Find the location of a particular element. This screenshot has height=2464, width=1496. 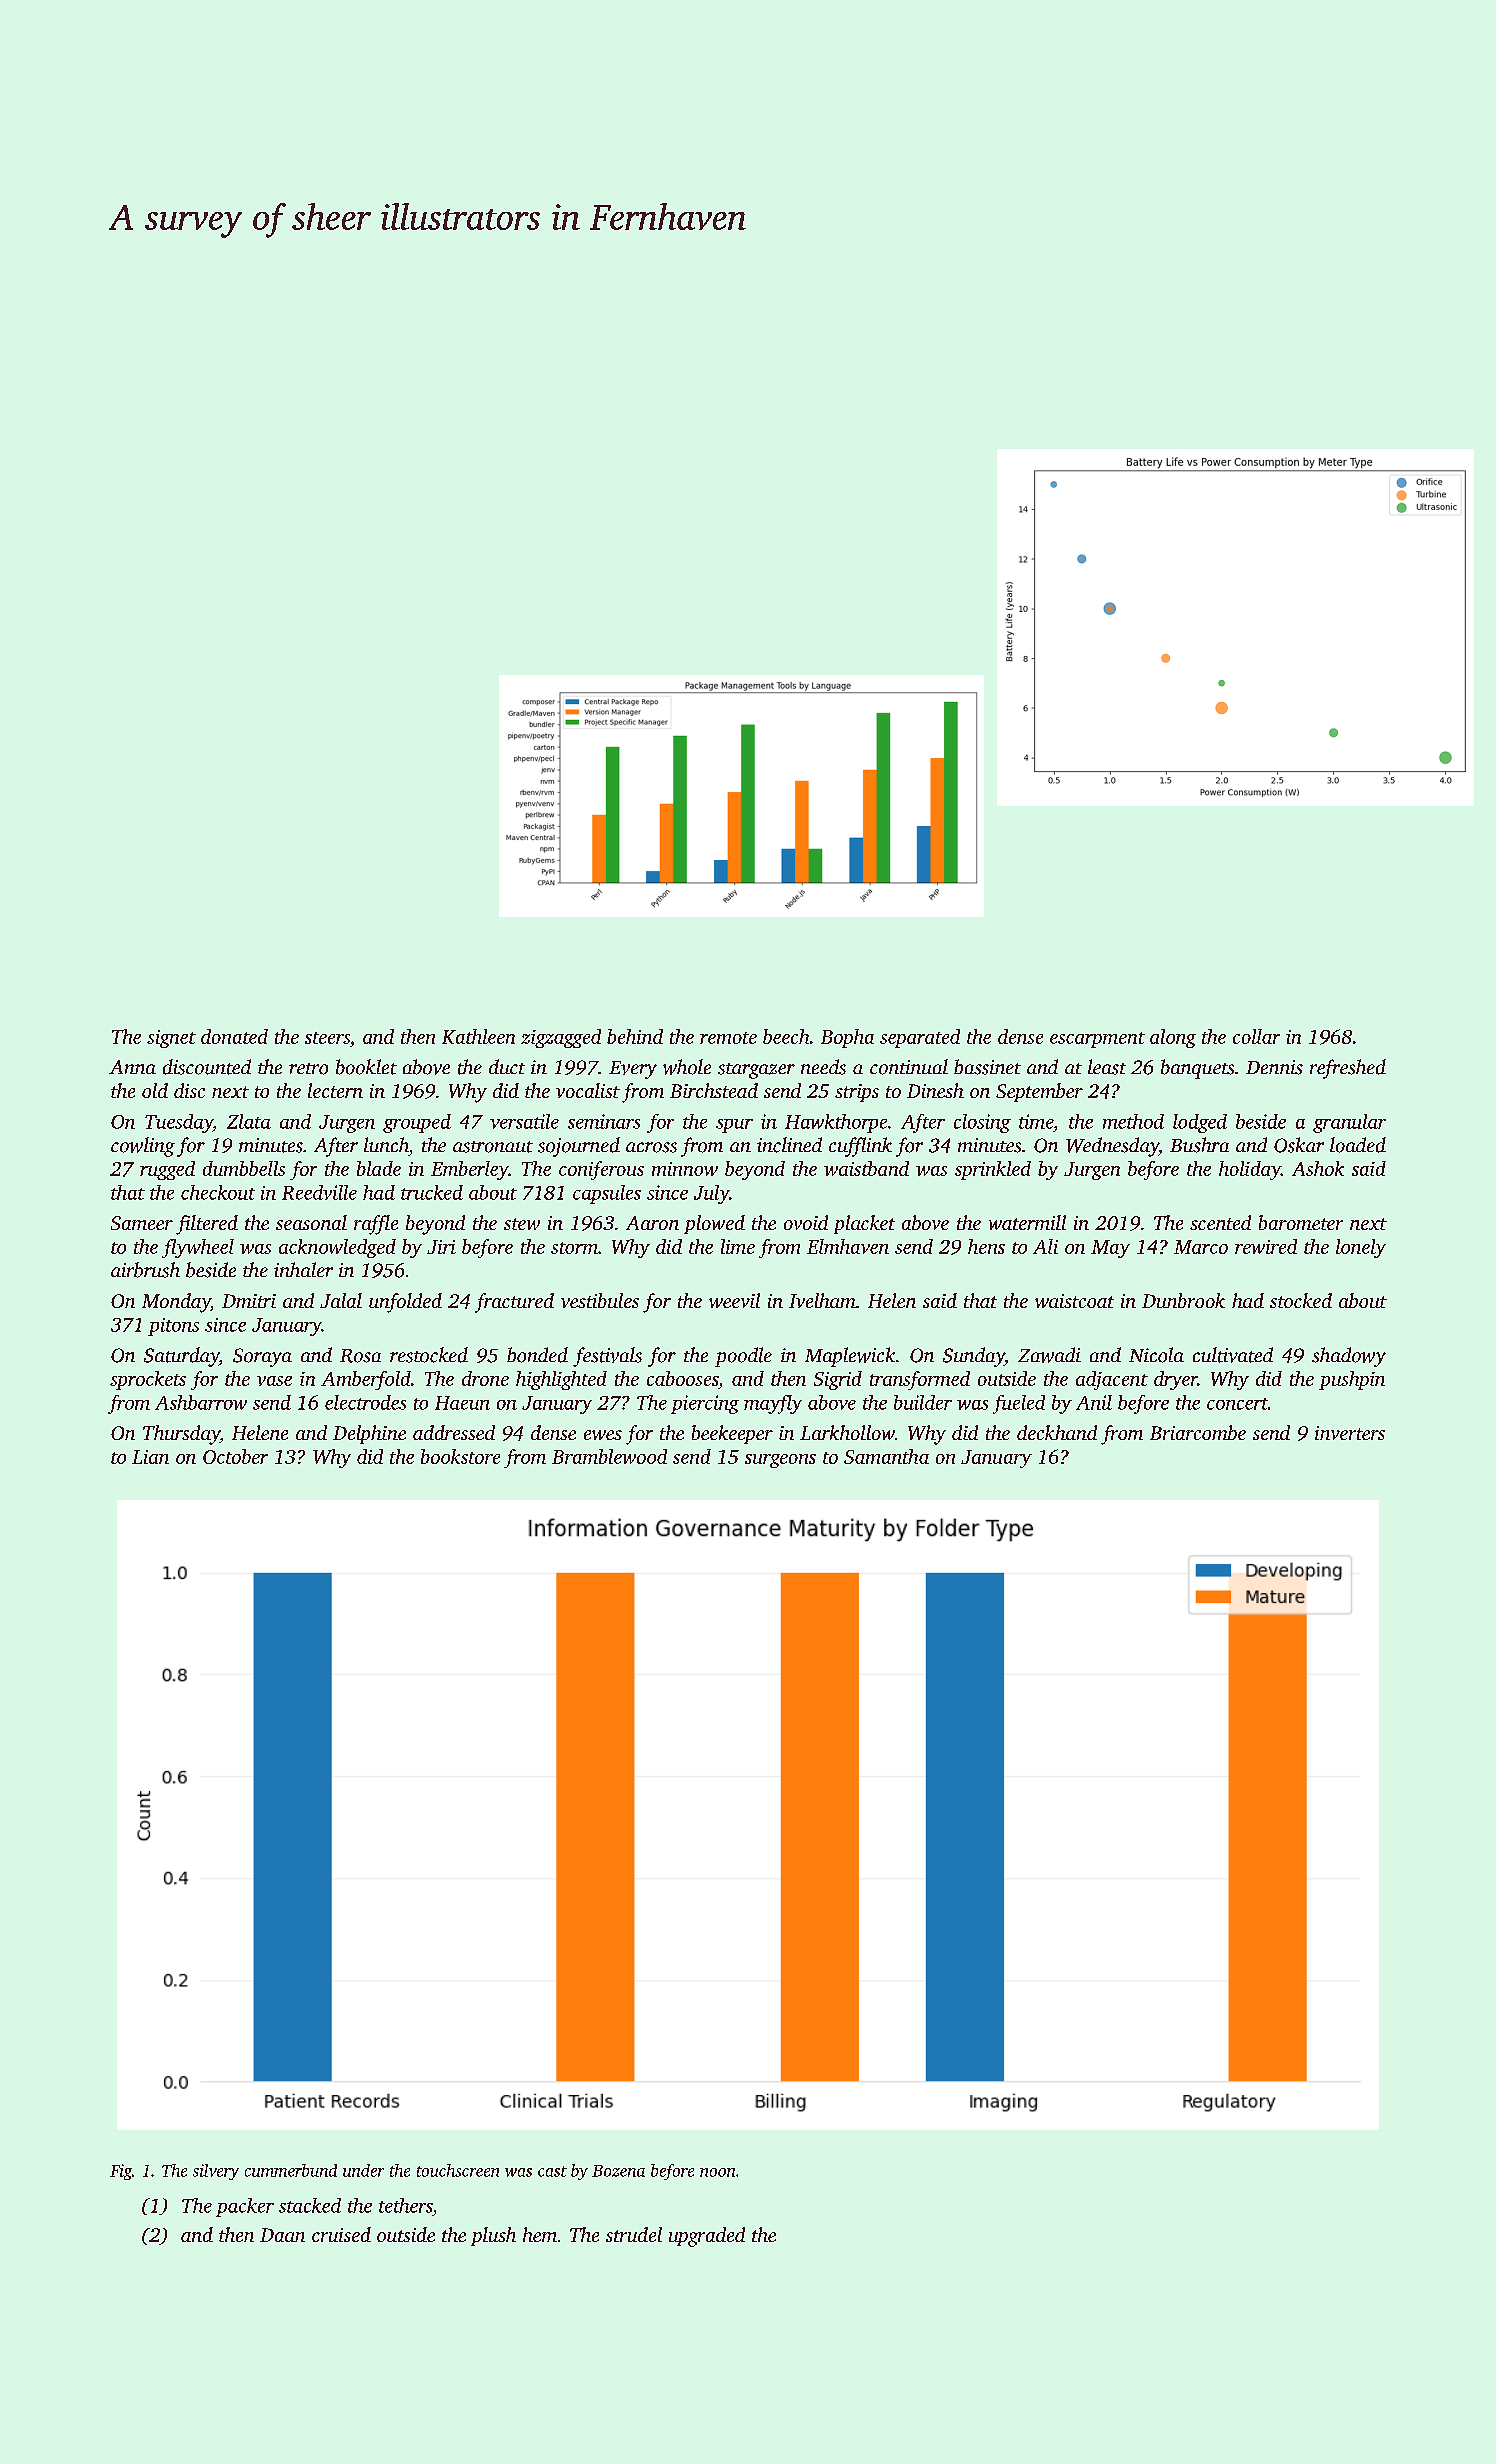

under is located at coordinates (363, 2170).
